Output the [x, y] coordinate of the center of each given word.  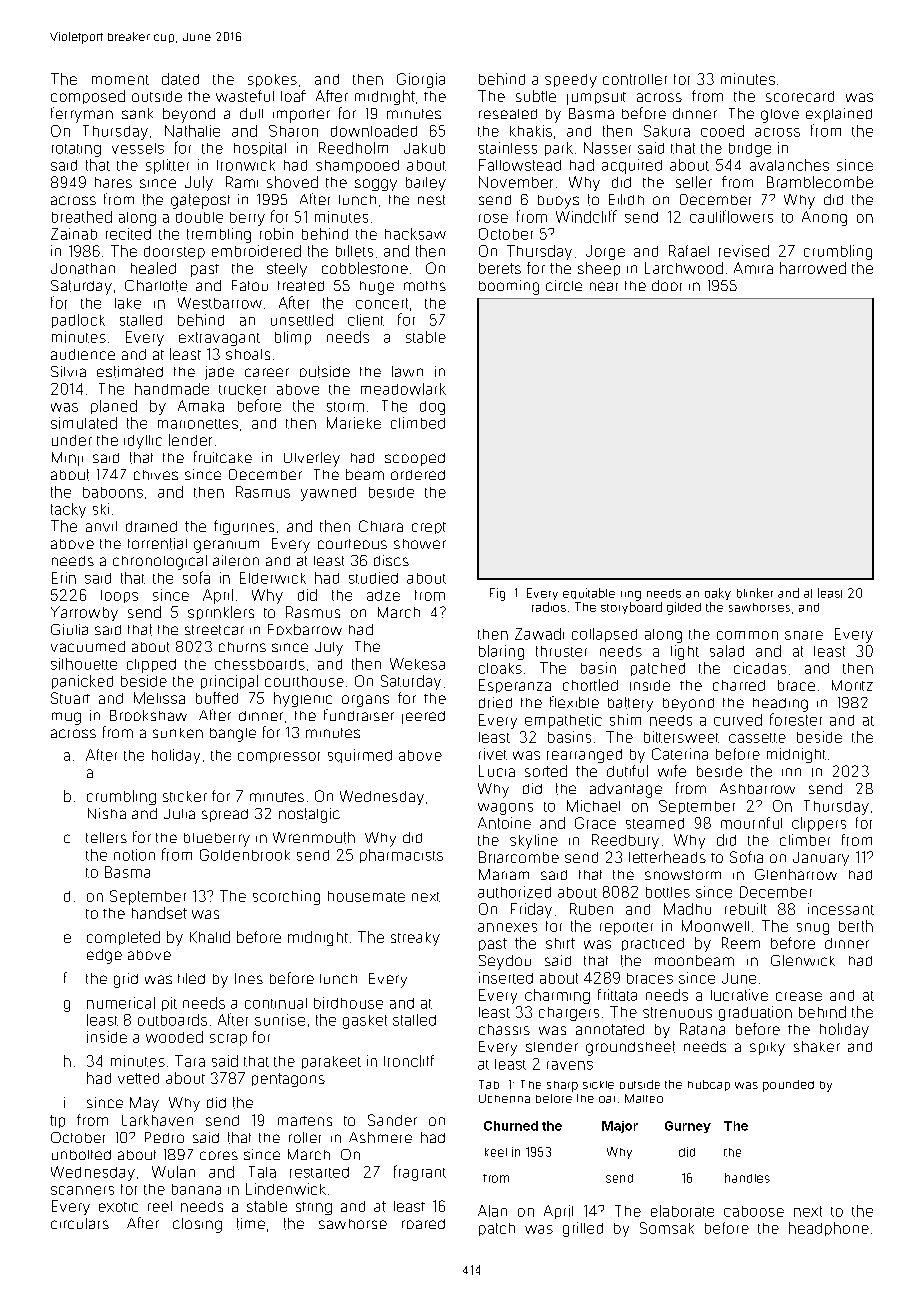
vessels [138, 148]
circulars [80, 1223]
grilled [583, 1229]
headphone [829, 1229]
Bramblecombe [820, 182]
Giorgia [421, 80]
